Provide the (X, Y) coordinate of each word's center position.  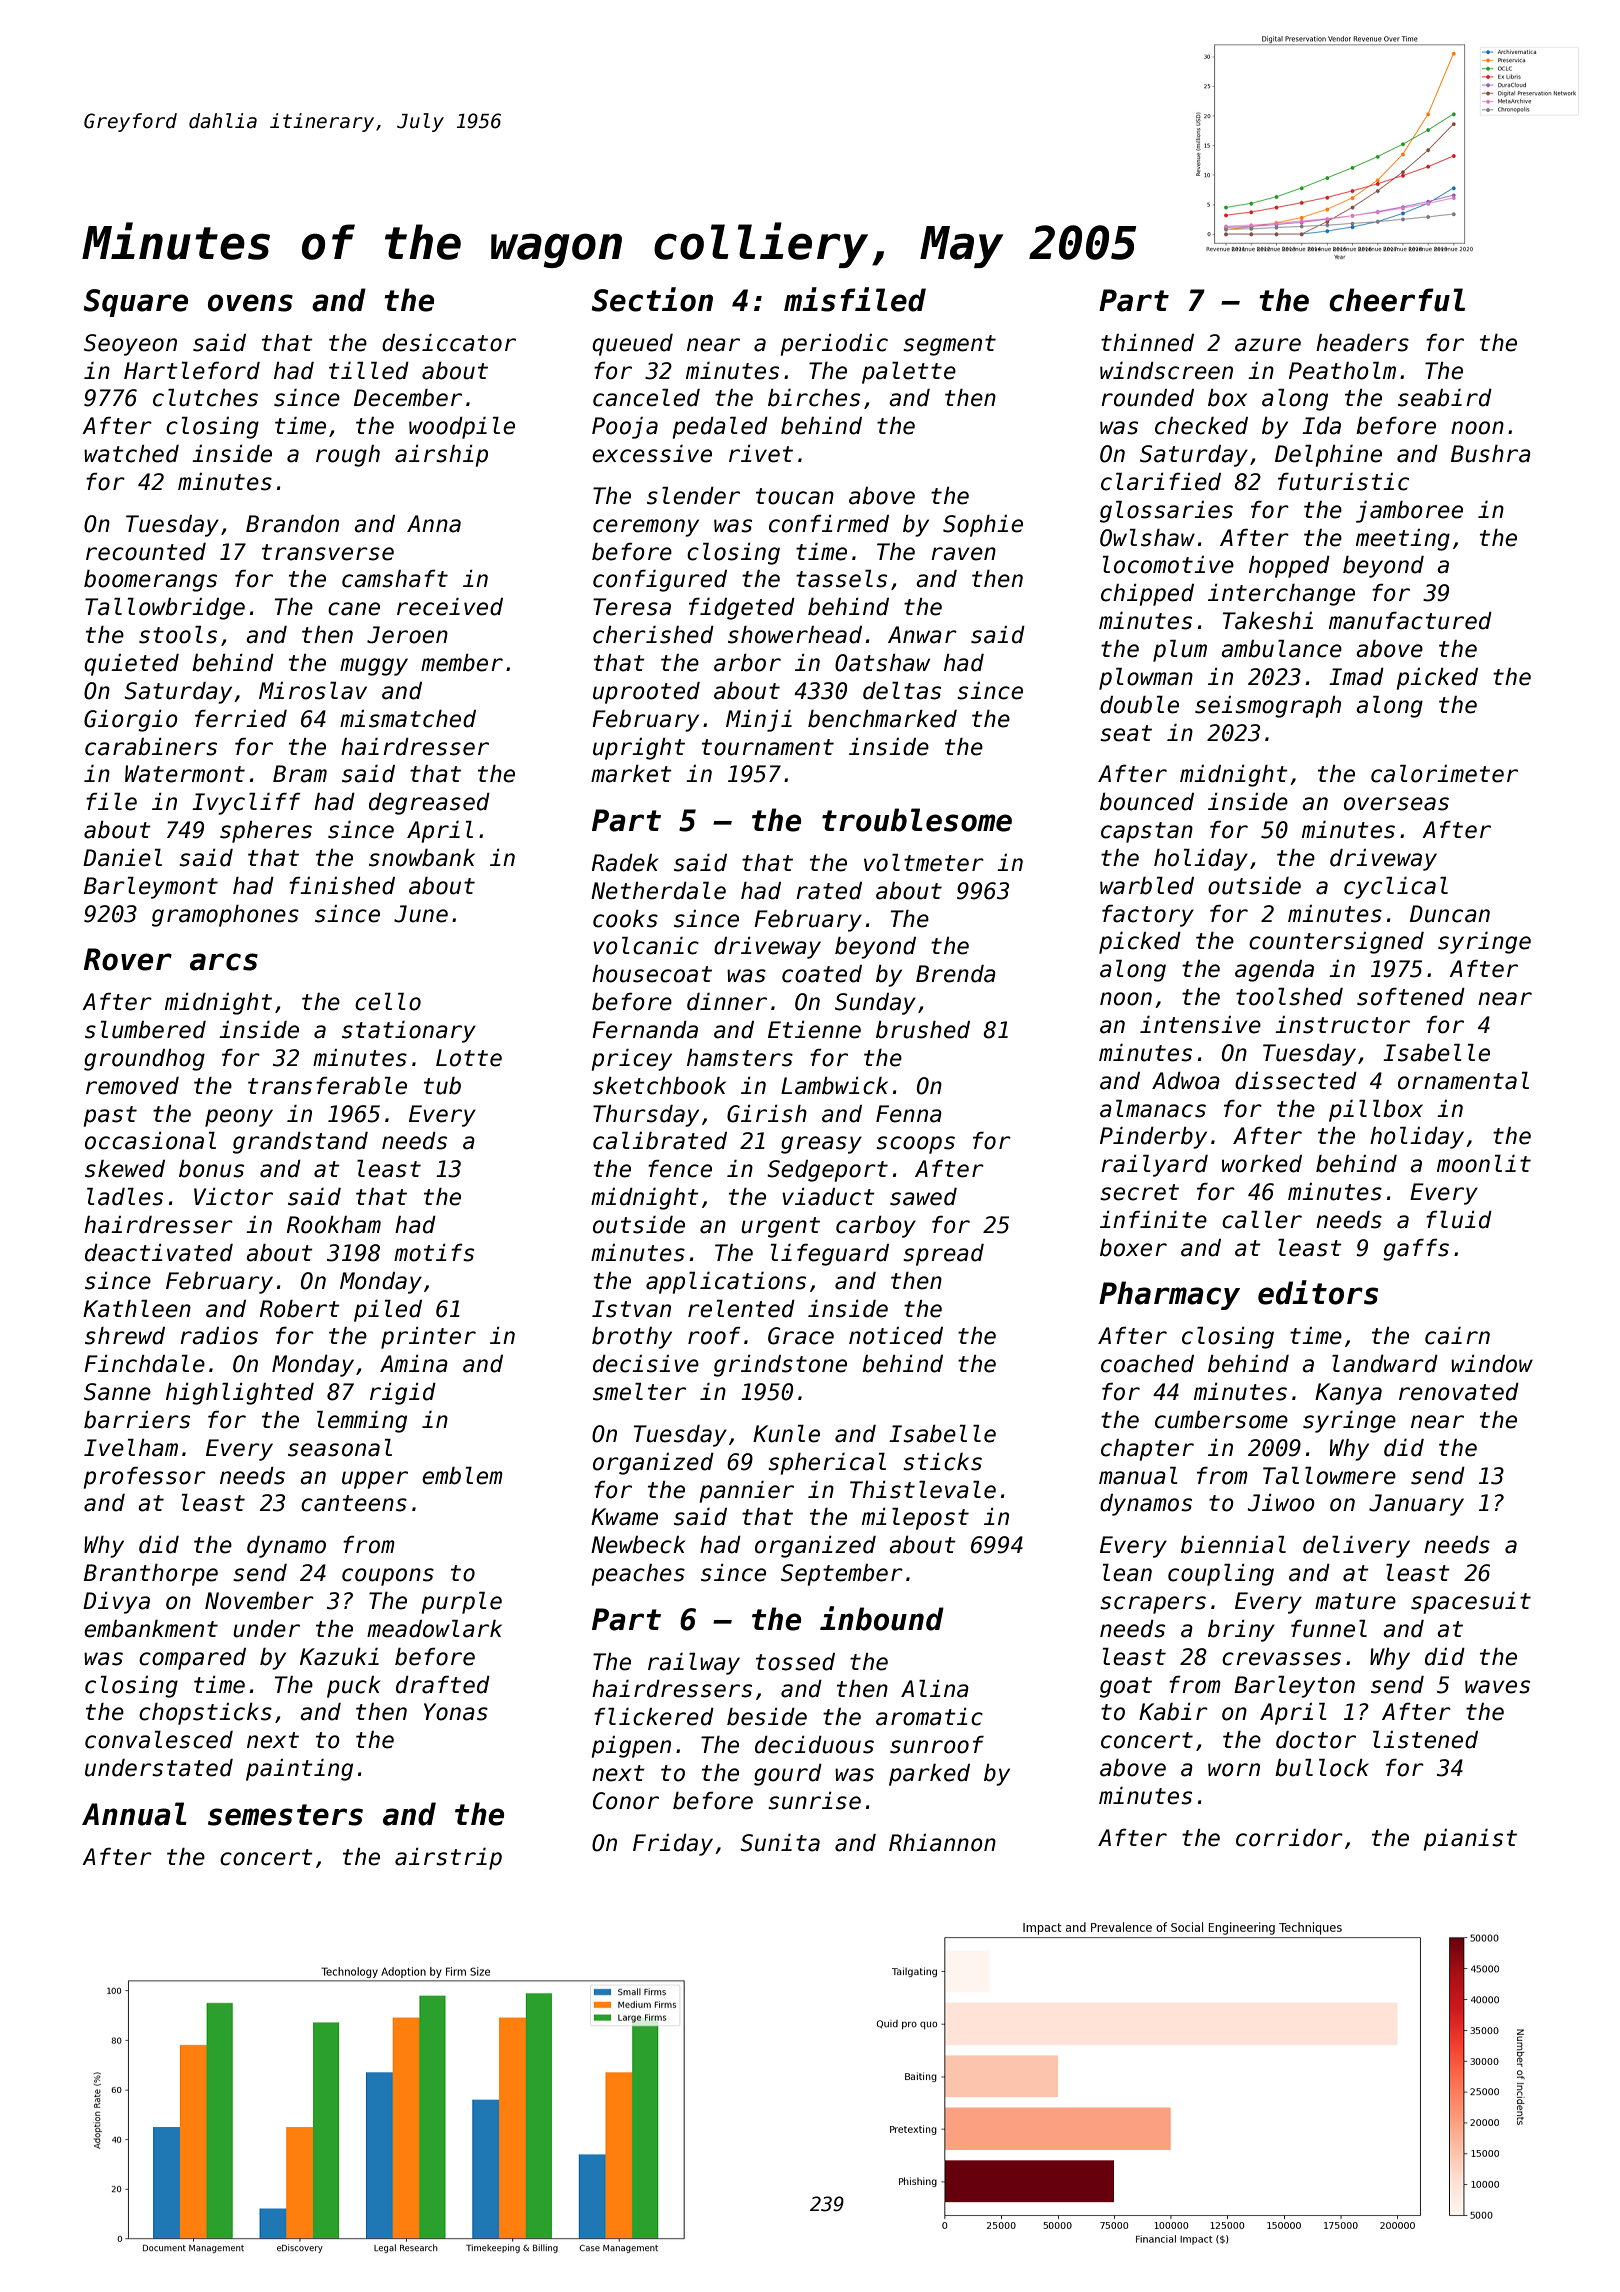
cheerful (1397, 300)
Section (652, 299)
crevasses (1281, 1659)
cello (388, 1002)
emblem (462, 1476)
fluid (1459, 1220)
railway (694, 1664)
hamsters (740, 1058)
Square (135, 303)
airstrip (448, 1859)
